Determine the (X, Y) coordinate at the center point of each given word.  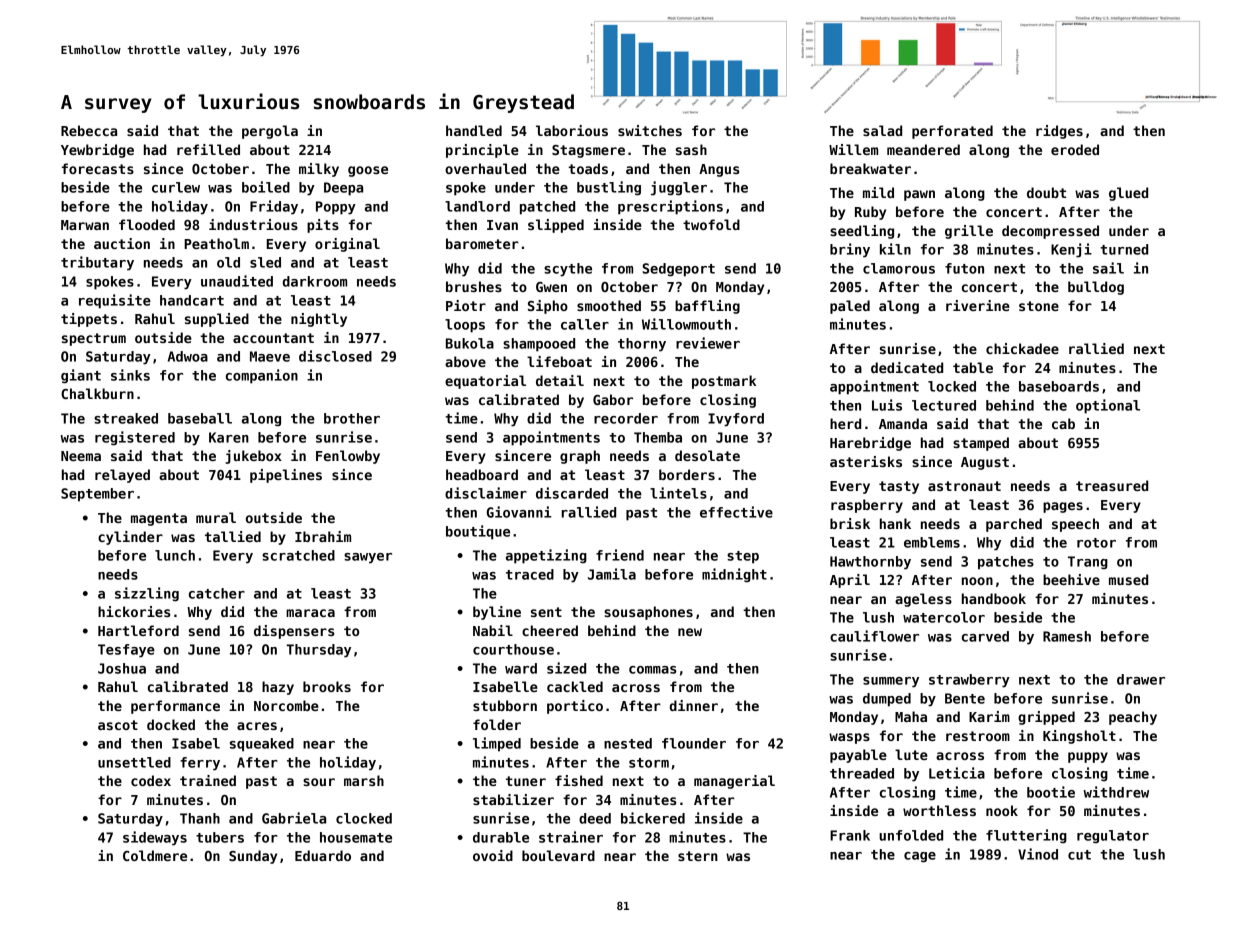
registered (135, 438)
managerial (734, 782)
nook (1002, 810)
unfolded (911, 835)
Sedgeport (678, 270)
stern (698, 856)
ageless (923, 600)
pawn (919, 195)
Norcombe (286, 705)
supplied (217, 320)
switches (650, 130)
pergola (270, 132)
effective (736, 512)
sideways (155, 838)
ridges (1059, 132)
